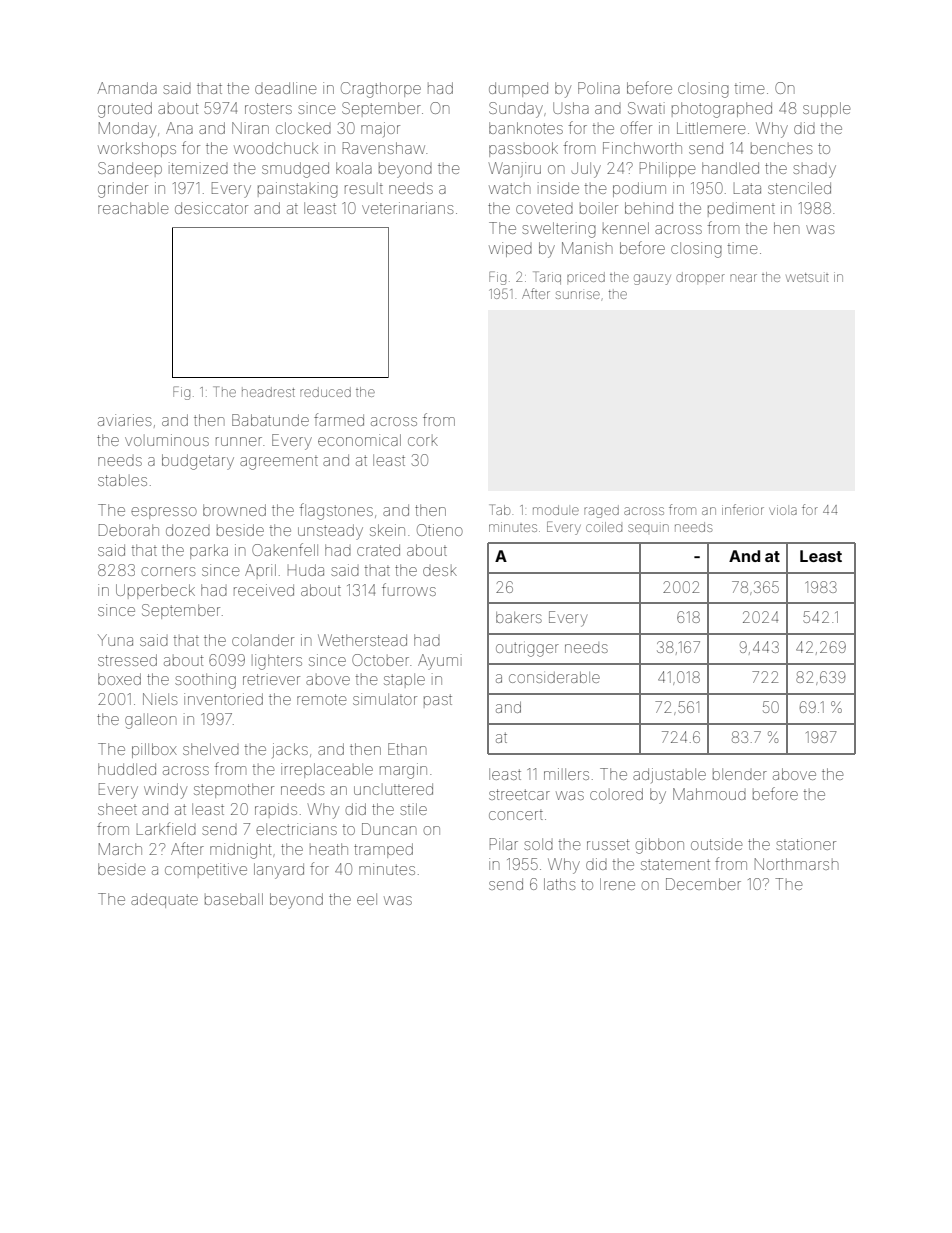 The height and width of the image is (1233, 952). Describe the element at coordinates (383, 850) in the image. I see `tramped` at that location.
